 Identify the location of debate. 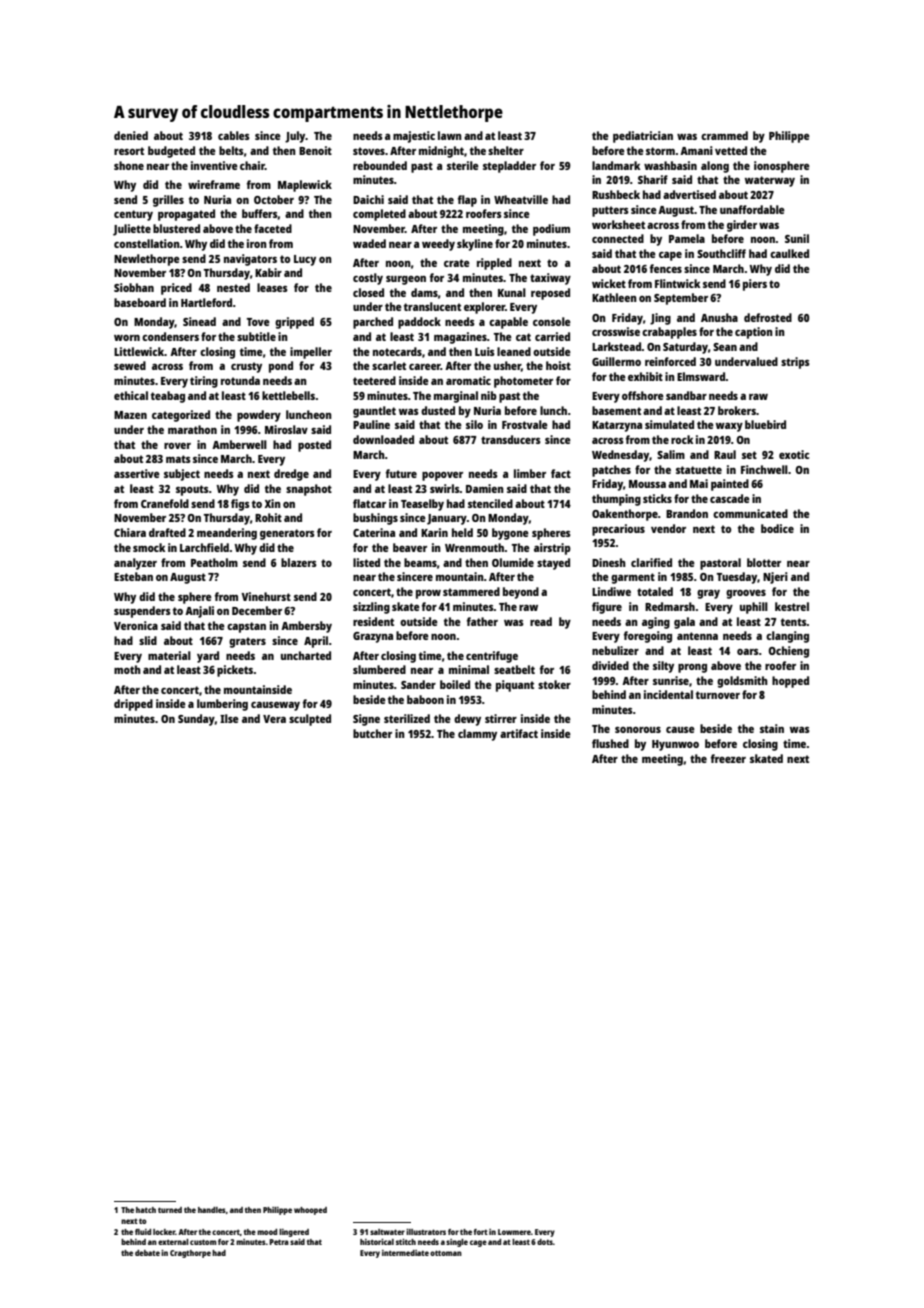
(147, 1253).
